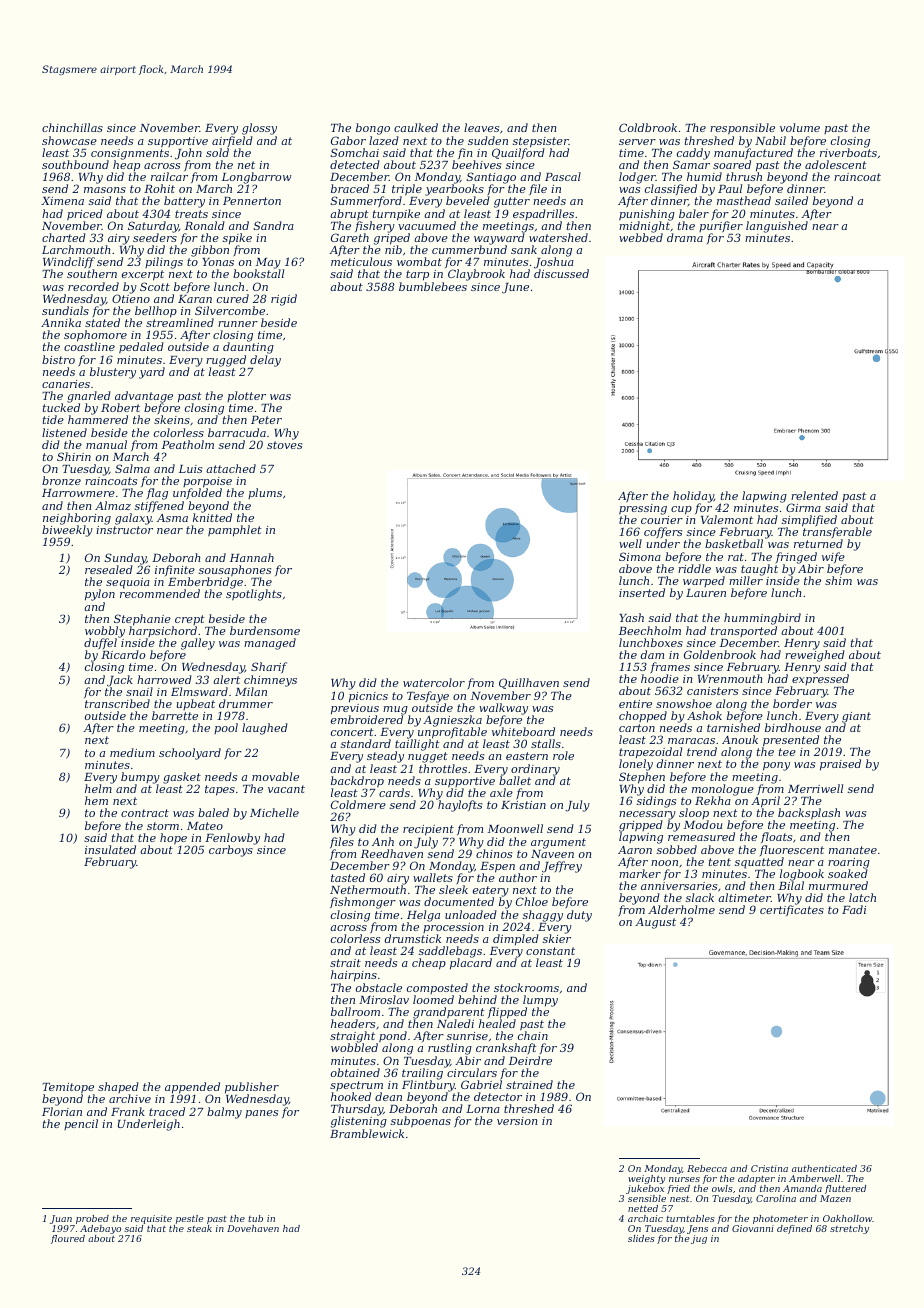 The image size is (924, 1308). Describe the element at coordinates (363, 903) in the document. I see `fishmonger` at that location.
